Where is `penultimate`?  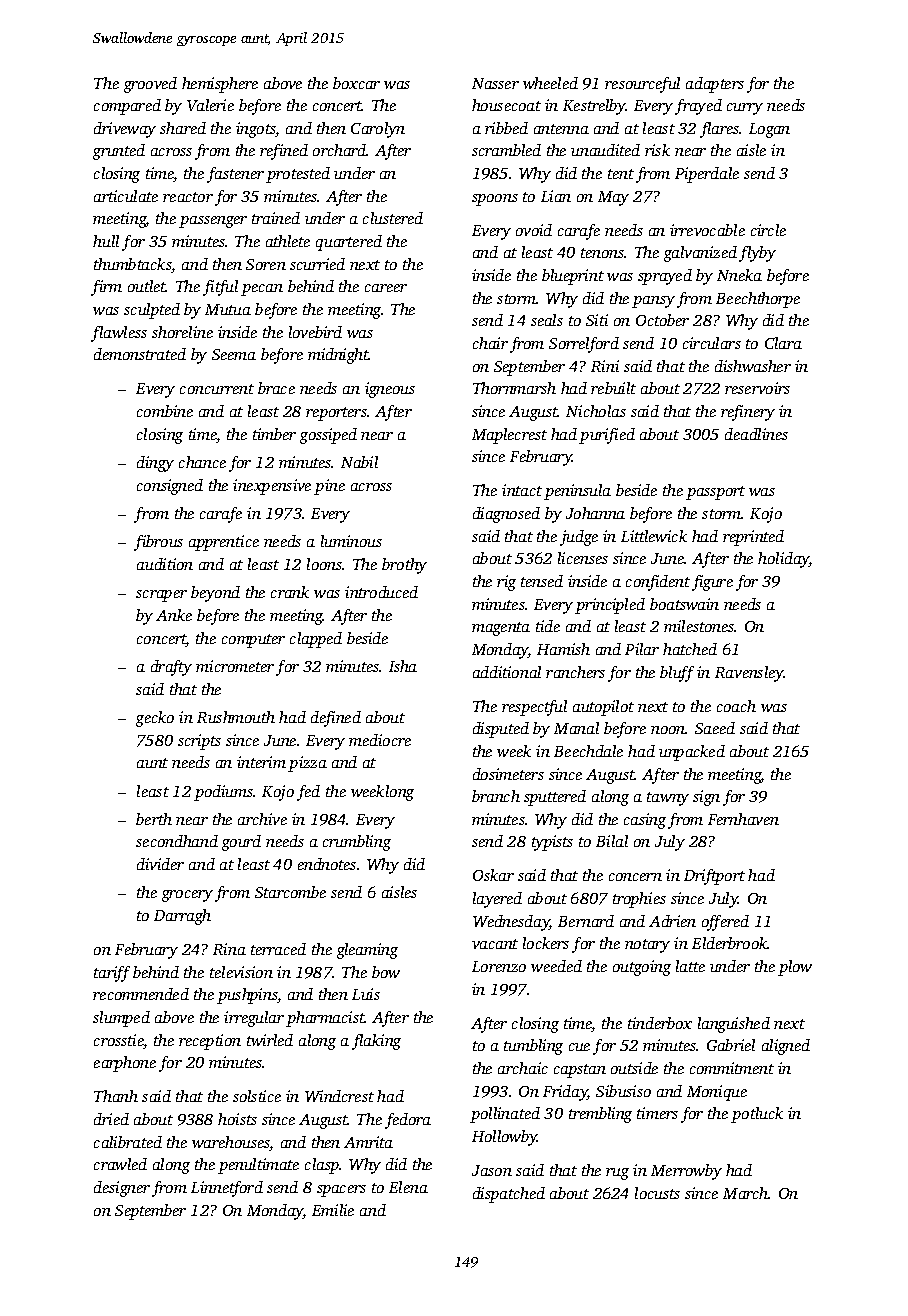
penultimate is located at coordinates (258, 1166).
